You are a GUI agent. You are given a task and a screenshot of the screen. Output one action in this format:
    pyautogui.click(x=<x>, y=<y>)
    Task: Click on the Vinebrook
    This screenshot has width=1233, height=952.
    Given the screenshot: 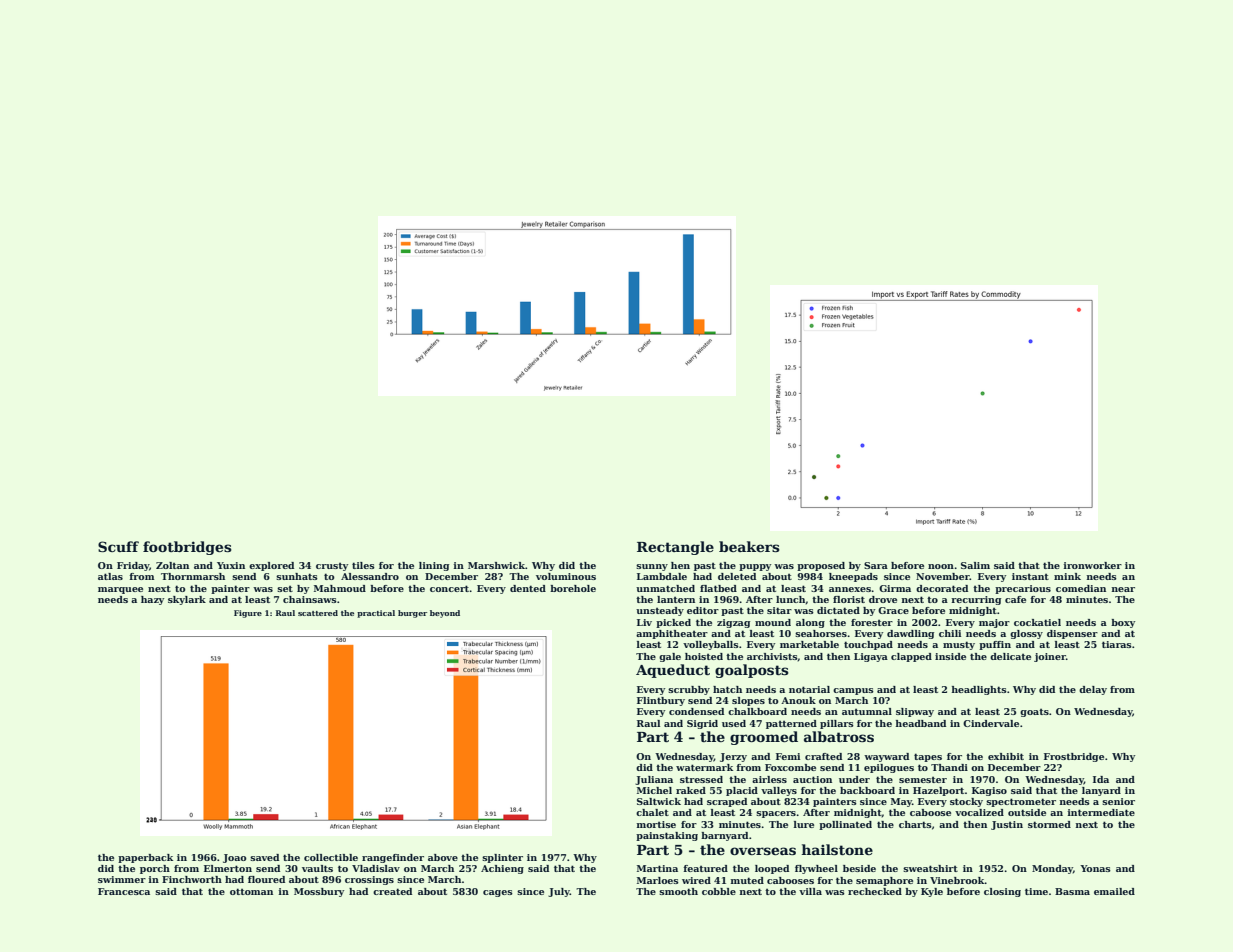 What is the action you would take?
    pyautogui.click(x=957, y=880)
